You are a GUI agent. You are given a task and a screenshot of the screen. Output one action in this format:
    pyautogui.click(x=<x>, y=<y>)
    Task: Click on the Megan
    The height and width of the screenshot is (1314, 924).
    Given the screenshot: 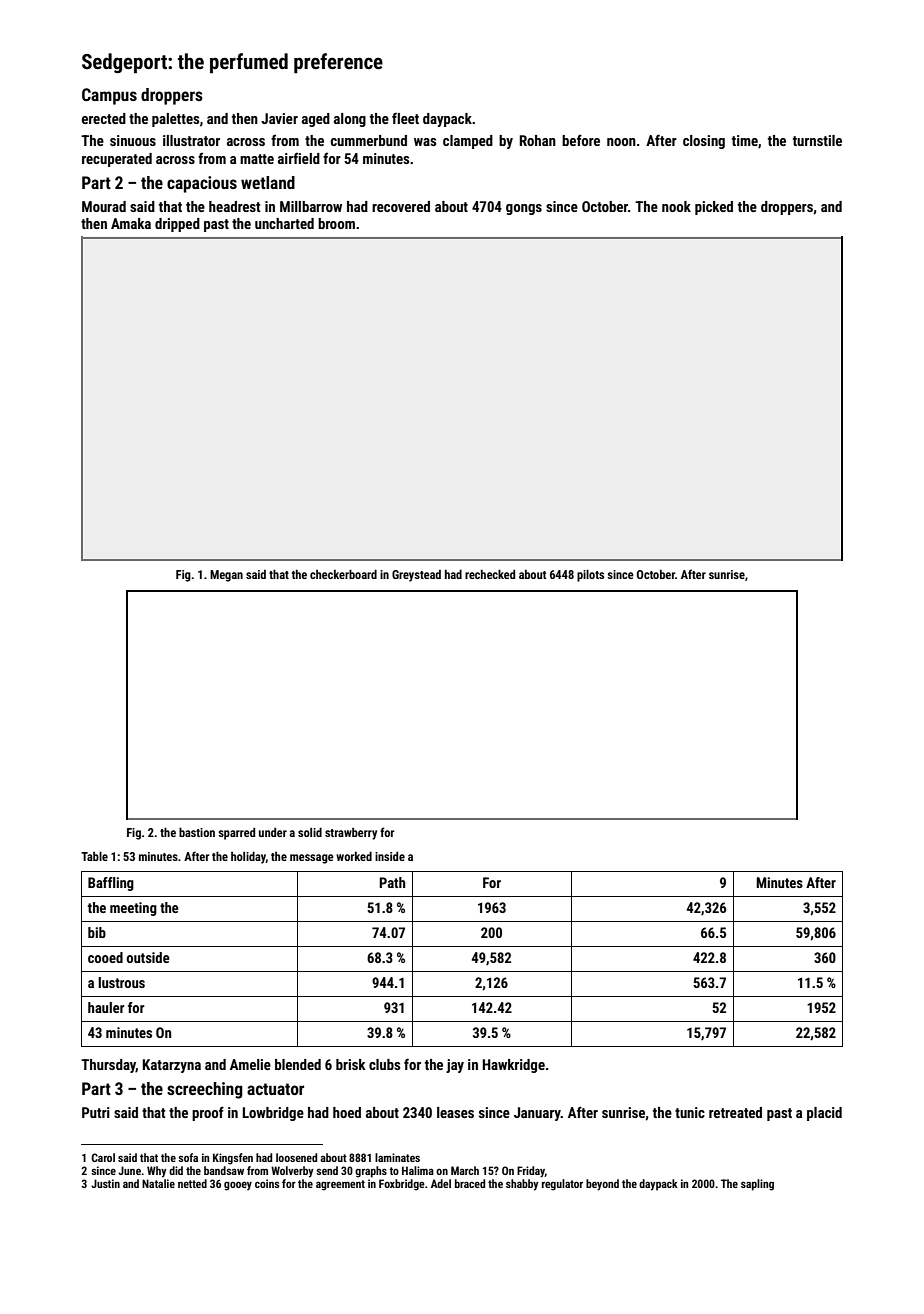 What is the action you would take?
    pyautogui.click(x=226, y=576)
